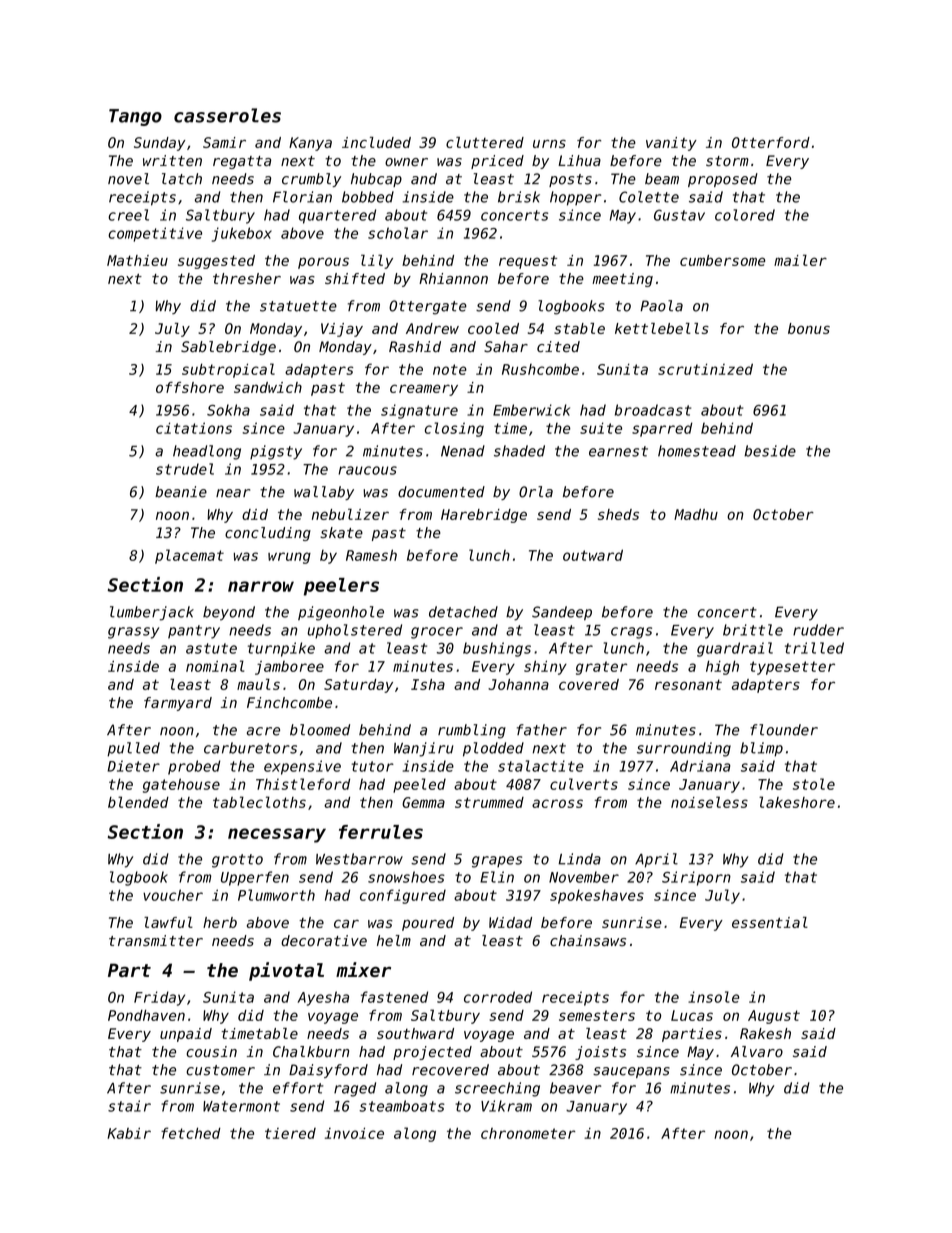  What do you see at coordinates (631, 1072) in the image?
I see `saucepans` at bounding box center [631, 1072].
